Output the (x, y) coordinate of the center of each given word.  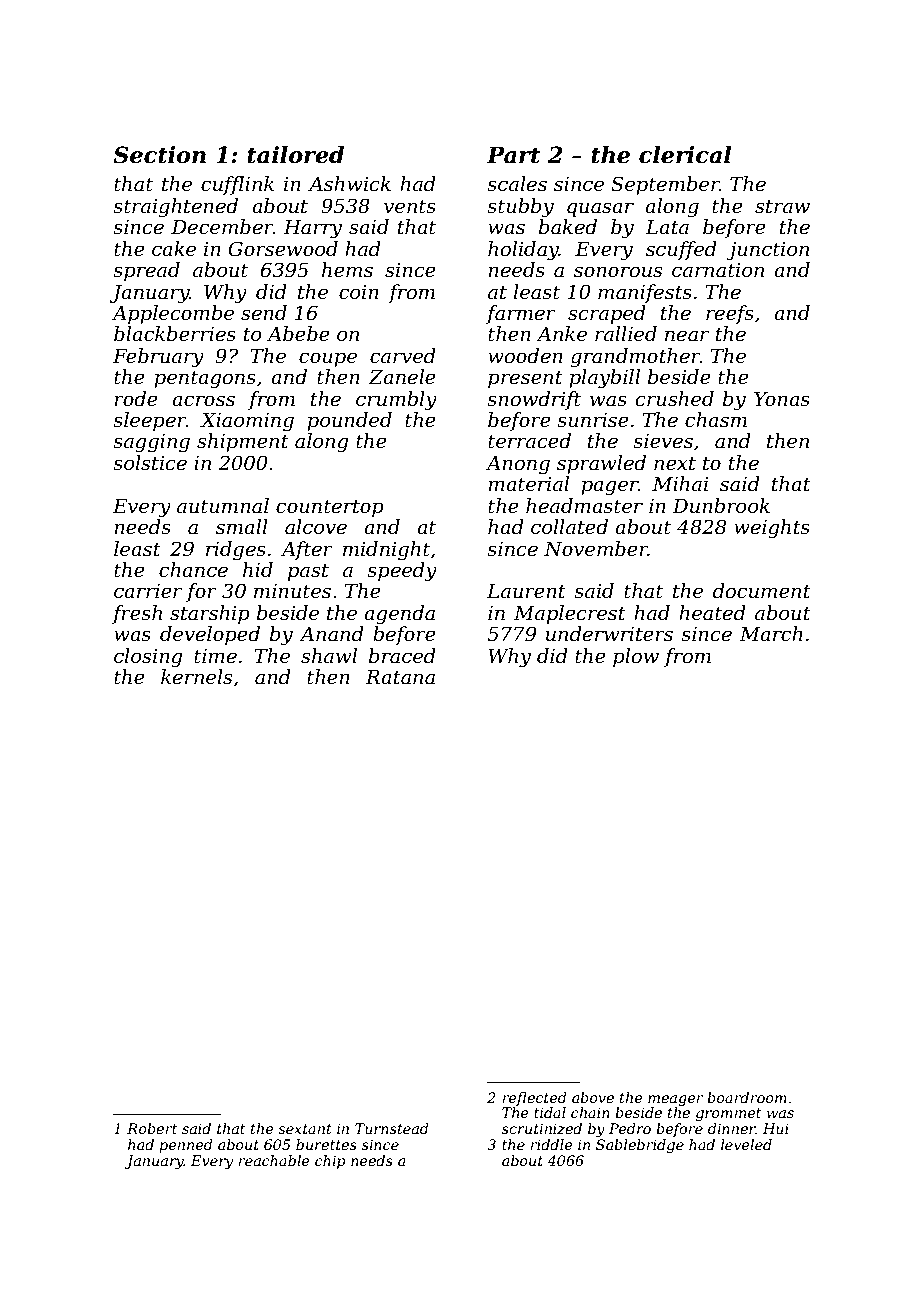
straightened (175, 208)
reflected (534, 1099)
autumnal (223, 506)
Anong (518, 465)
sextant (305, 1129)
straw (782, 207)
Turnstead (392, 1128)
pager (609, 488)
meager (675, 1100)
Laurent (526, 591)
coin (359, 292)
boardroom (747, 1097)
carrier (148, 591)
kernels (196, 677)
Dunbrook (721, 506)
